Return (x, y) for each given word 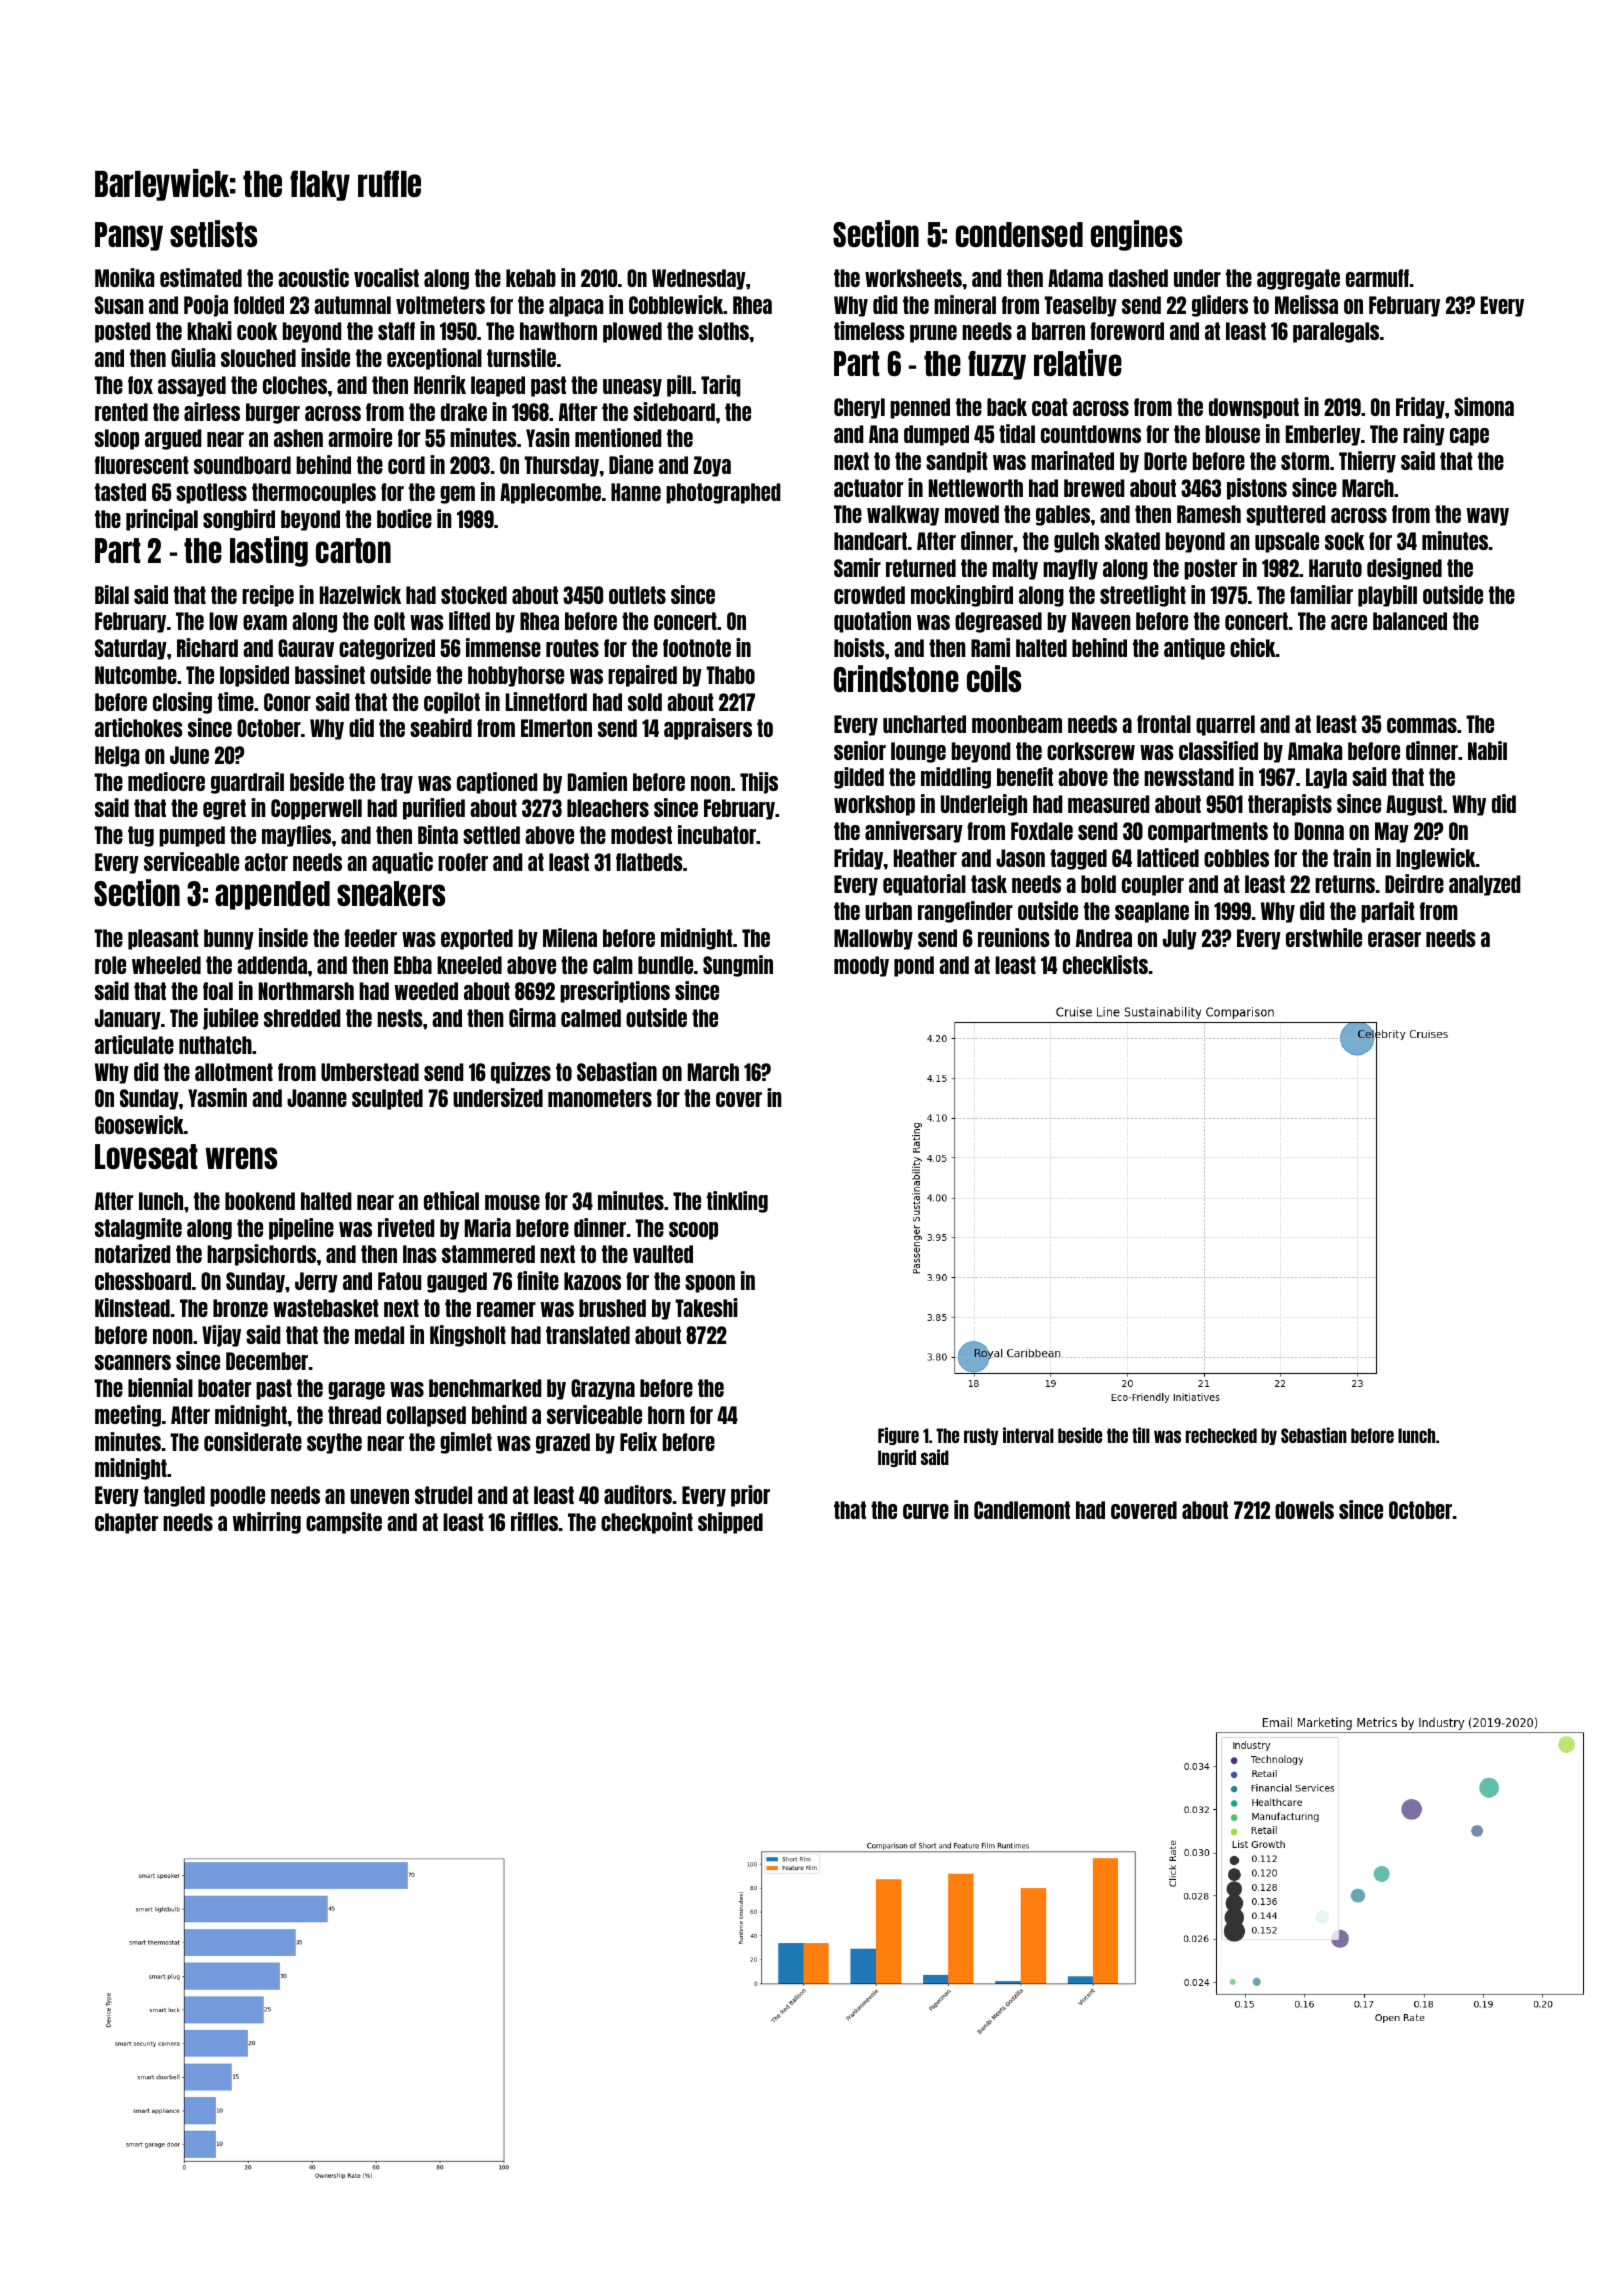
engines (1136, 235)
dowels (1304, 1510)
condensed (1019, 234)
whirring (267, 1523)
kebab (531, 278)
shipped (730, 1523)
